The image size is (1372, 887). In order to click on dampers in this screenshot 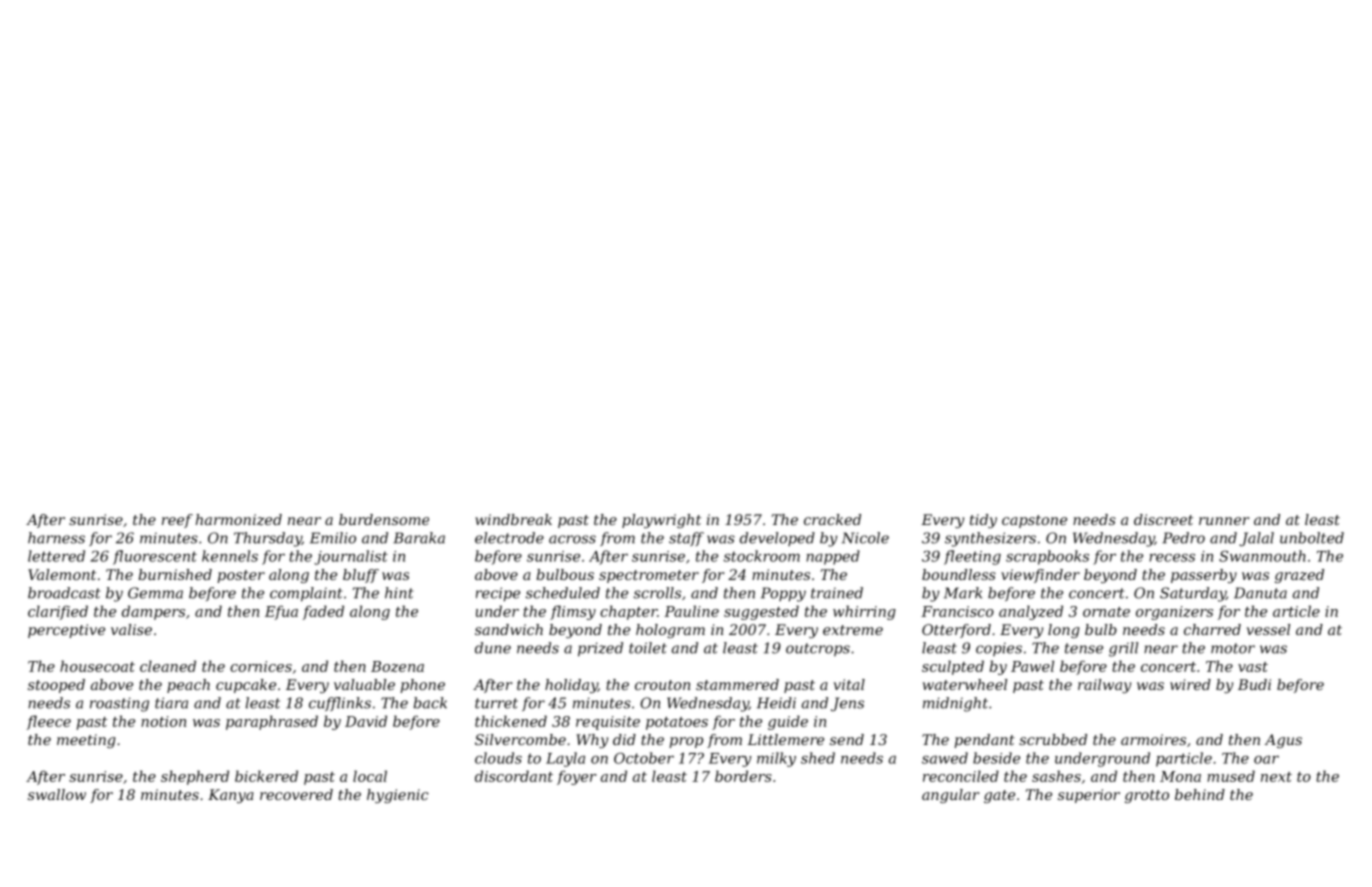, I will do `click(153, 612)`.
